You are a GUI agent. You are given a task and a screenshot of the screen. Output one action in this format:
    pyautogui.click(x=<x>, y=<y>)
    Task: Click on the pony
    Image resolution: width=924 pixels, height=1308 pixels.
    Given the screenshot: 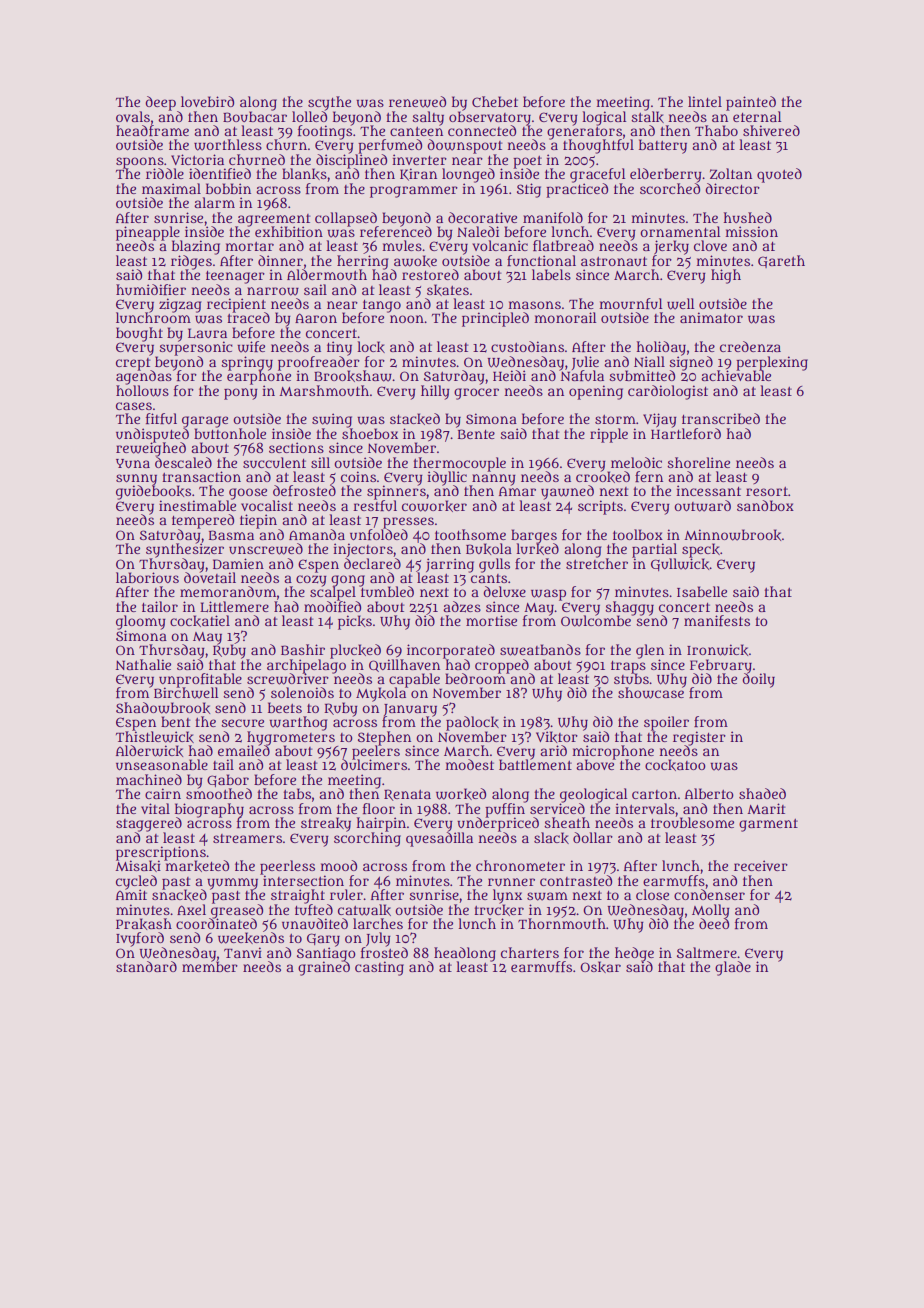 What is the action you would take?
    pyautogui.click(x=241, y=394)
